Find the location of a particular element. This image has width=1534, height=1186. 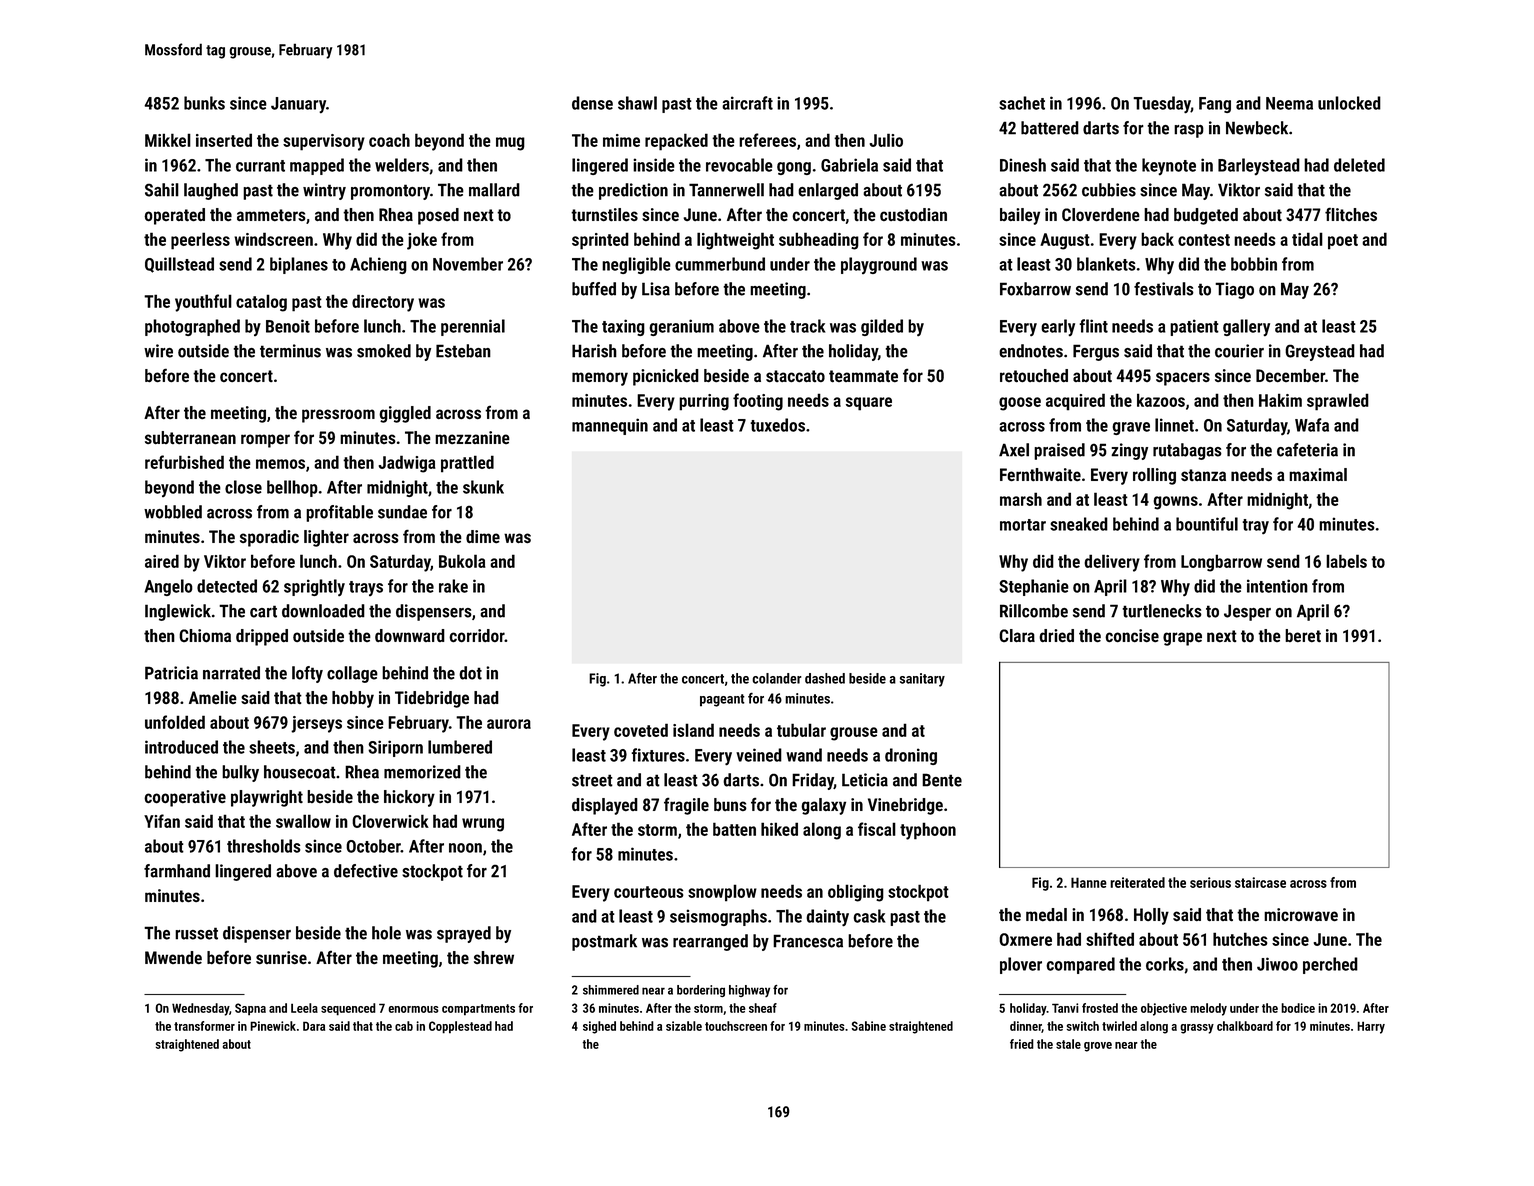

Quillstead is located at coordinates (179, 265).
